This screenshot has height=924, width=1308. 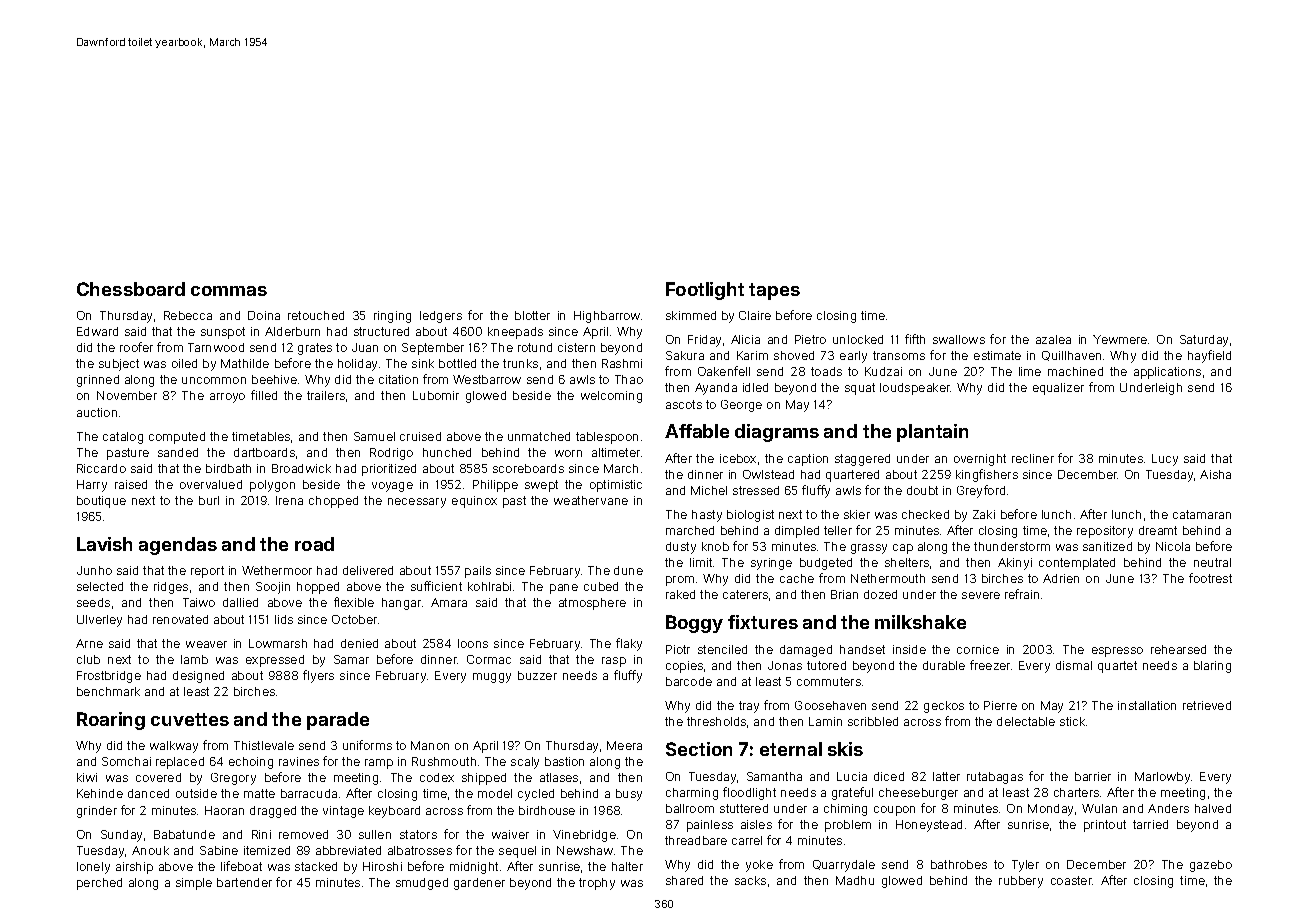 What do you see at coordinates (759, 866) in the screenshot?
I see `yoke` at bounding box center [759, 866].
